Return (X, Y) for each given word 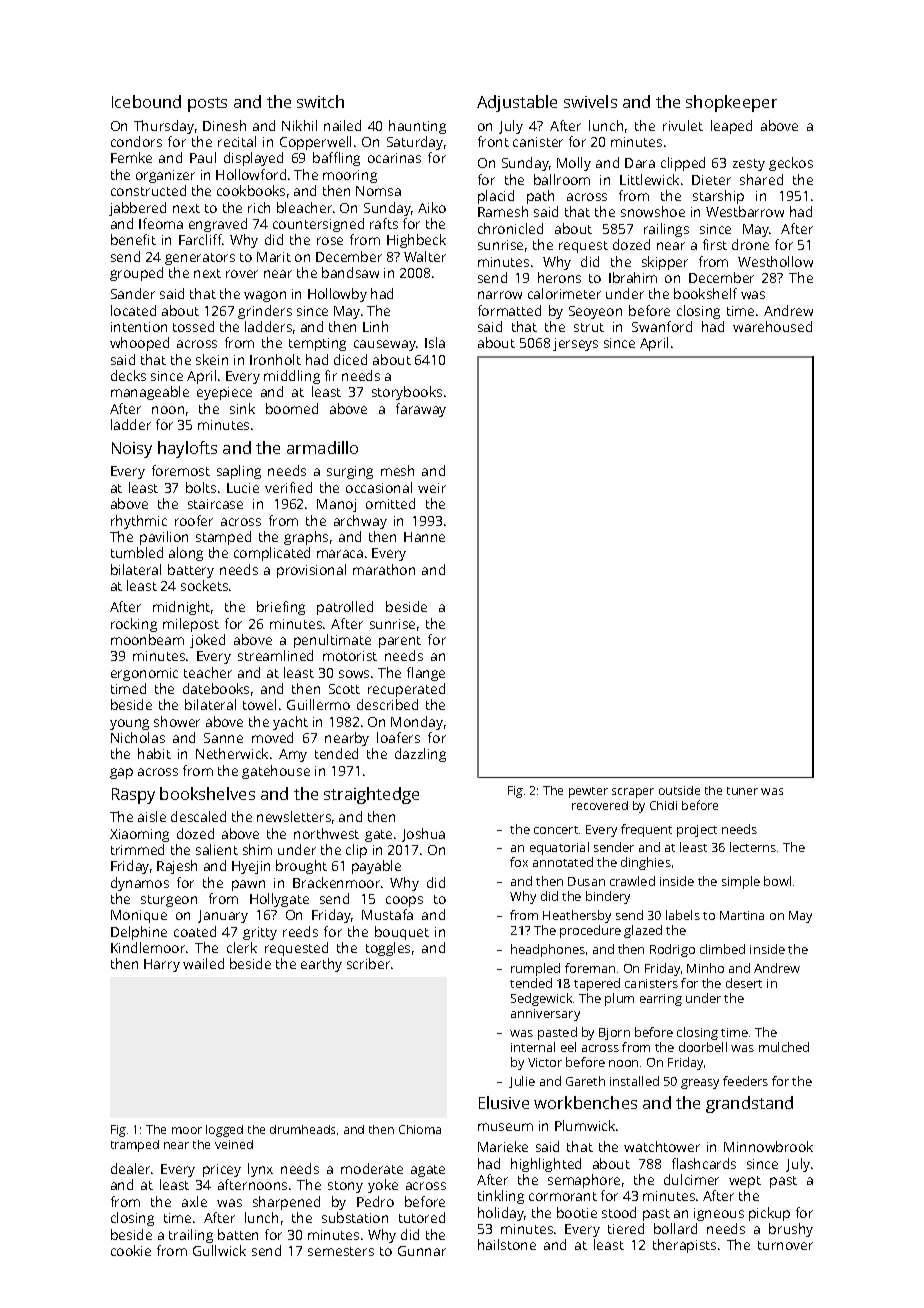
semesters (341, 1251)
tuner (742, 791)
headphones (548, 950)
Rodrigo (672, 950)
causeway (385, 345)
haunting (417, 127)
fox (519, 862)
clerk (242, 947)
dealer (130, 1168)
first (715, 244)
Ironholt (275, 359)
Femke (131, 157)
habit (154, 753)
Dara (640, 163)
